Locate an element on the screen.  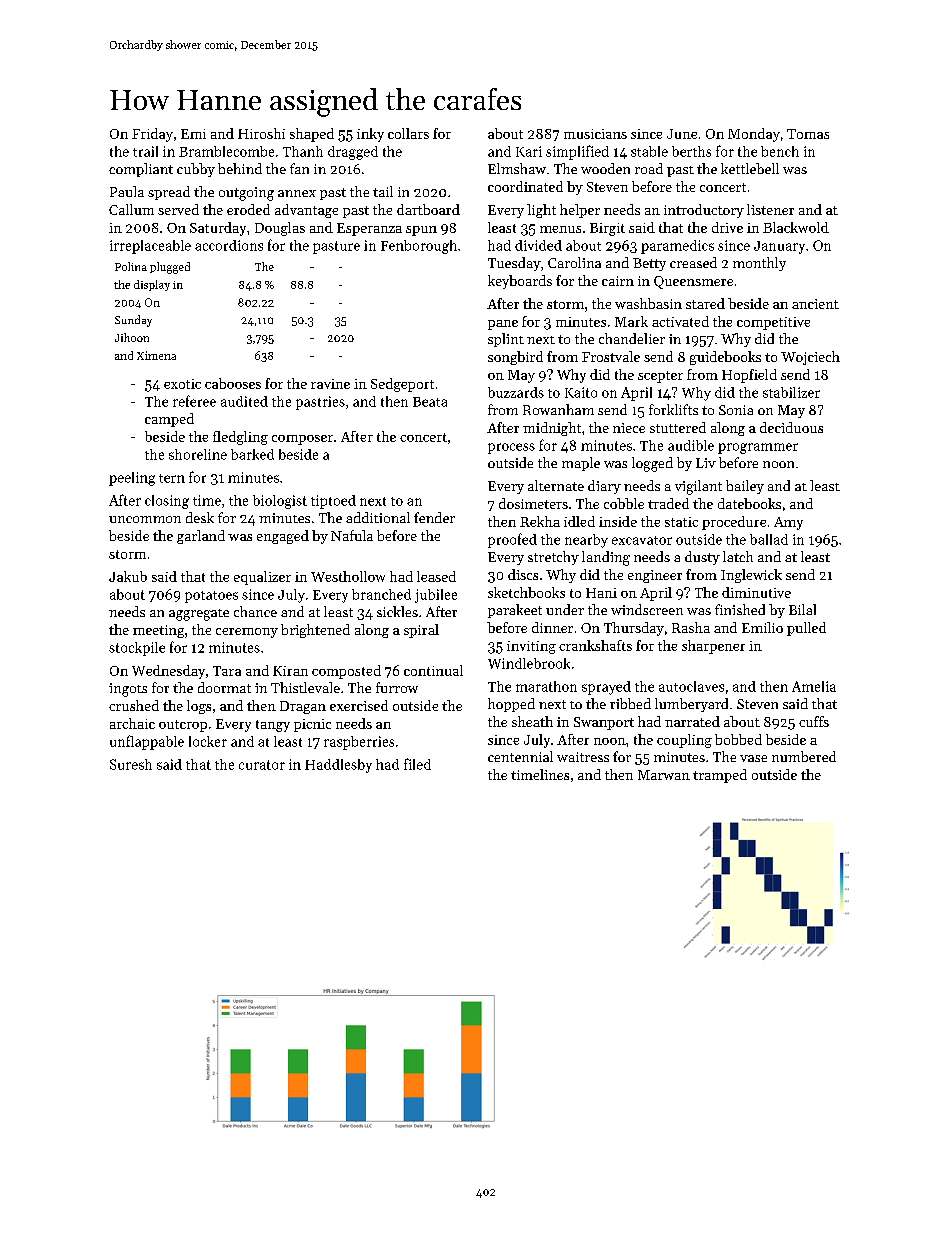
musicians is located at coordinates (595, 134).
